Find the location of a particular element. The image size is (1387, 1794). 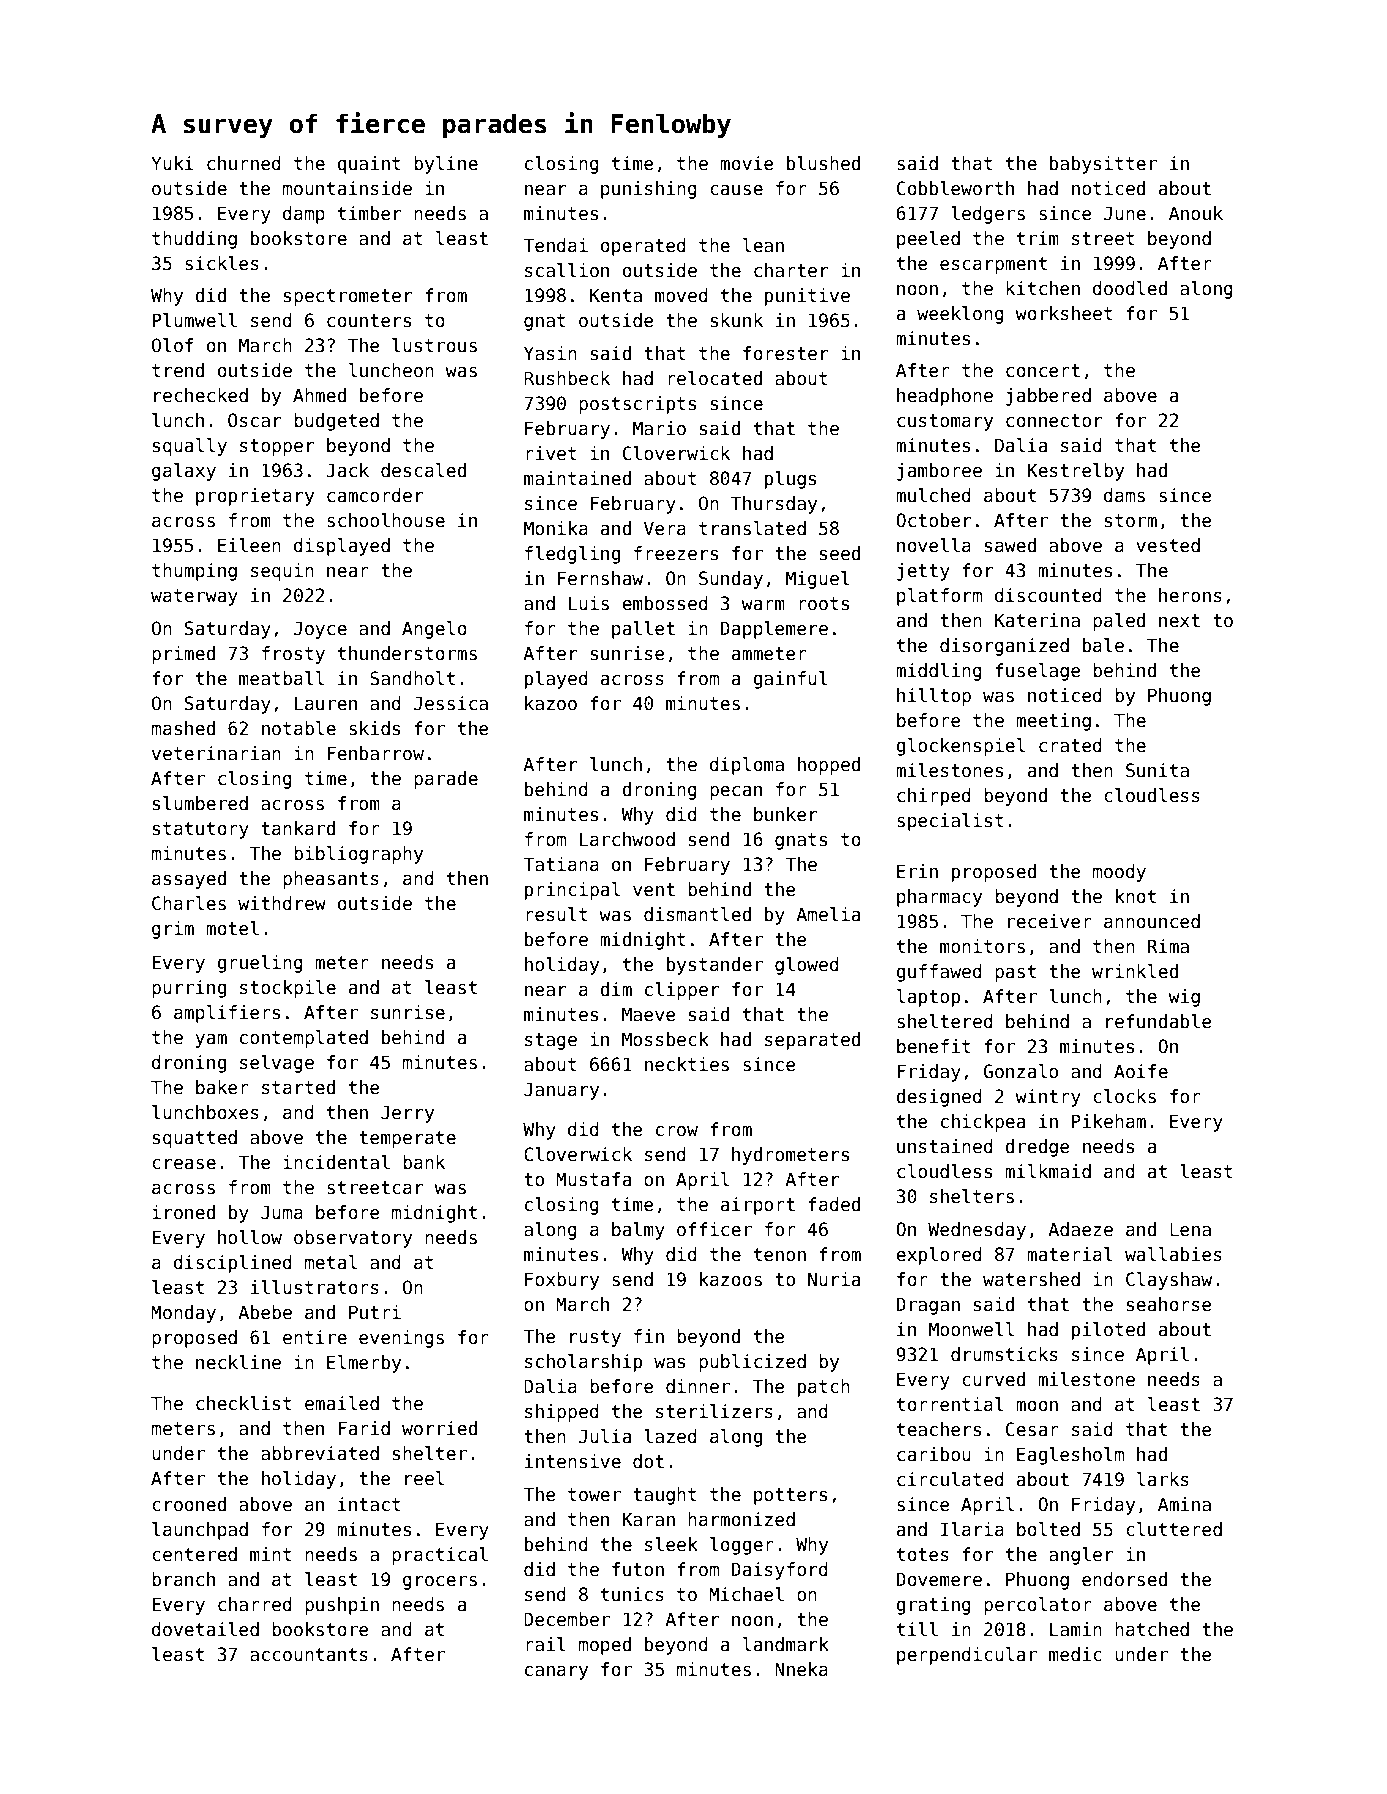

ironed is located at coordinates (183, 1212).
